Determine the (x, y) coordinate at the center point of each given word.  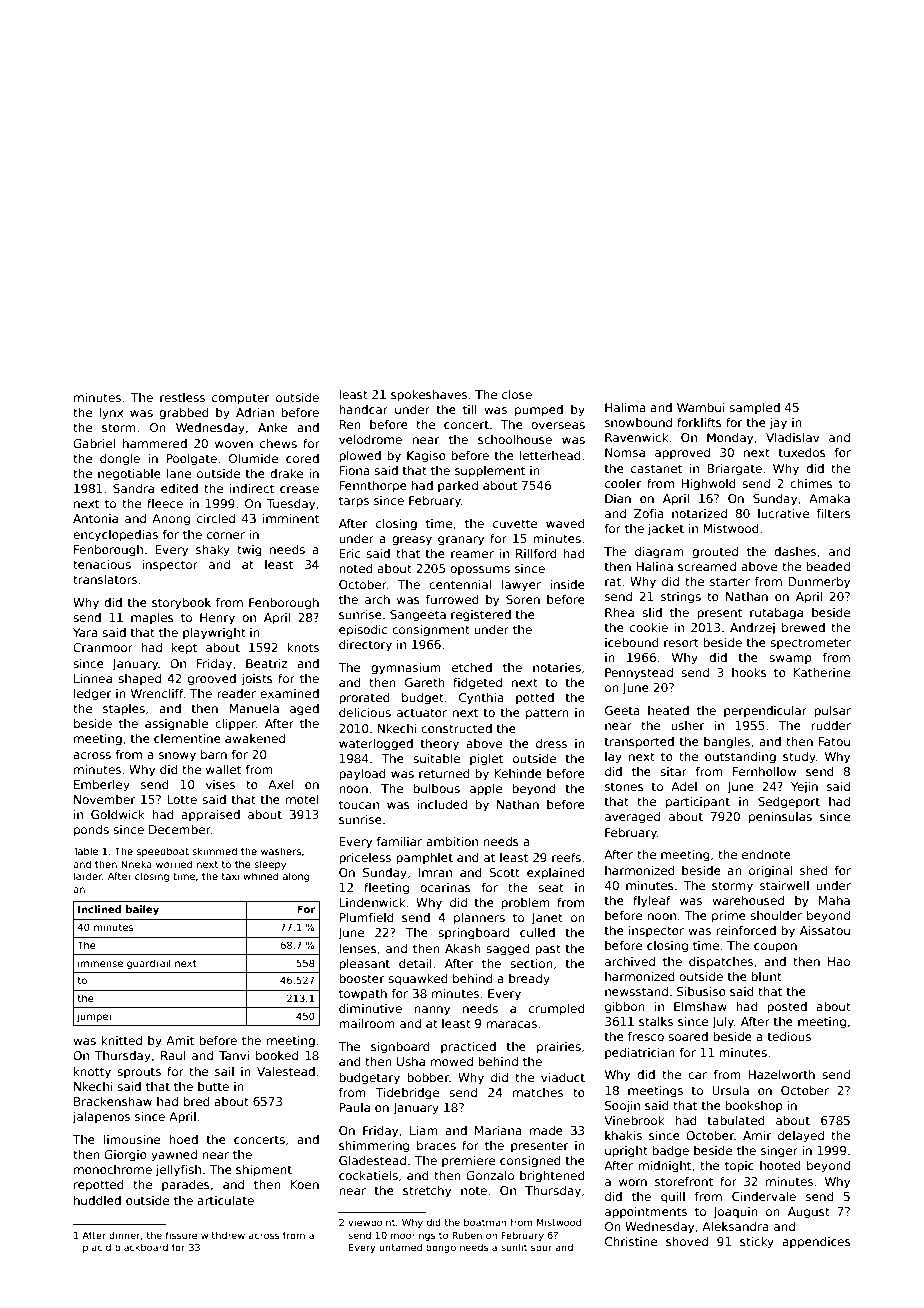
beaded (828, 566)
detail (415, 963)
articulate (225, 1200)
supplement (490, 472)
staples (124, 710)
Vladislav (792, 437)
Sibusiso (701, 991)
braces (436, 1145)
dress (551, 743)
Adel (684, 786)
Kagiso (426, 457)
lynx (111, 414)
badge (670, 1152)
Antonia (95, 518)
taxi (231, 876)
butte (213, 1086)
